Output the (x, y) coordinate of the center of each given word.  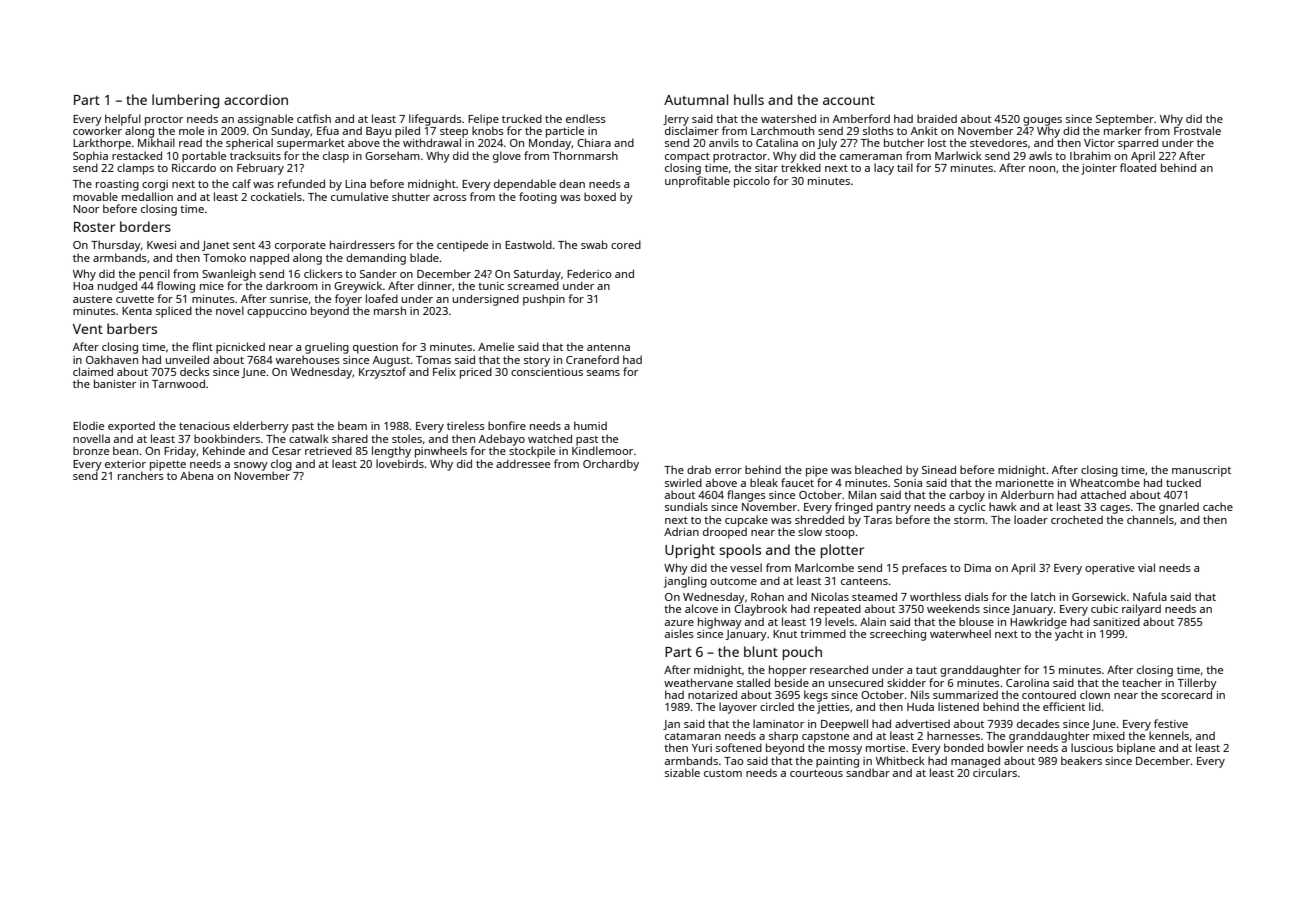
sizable (682, 772)
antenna (608, 347)
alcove (701, 608)
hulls (749, 99)
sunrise (289, 299)
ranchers (141, 475)
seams (603, 373)
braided (937, 118)
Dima (977, 568)
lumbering (185, 101)
